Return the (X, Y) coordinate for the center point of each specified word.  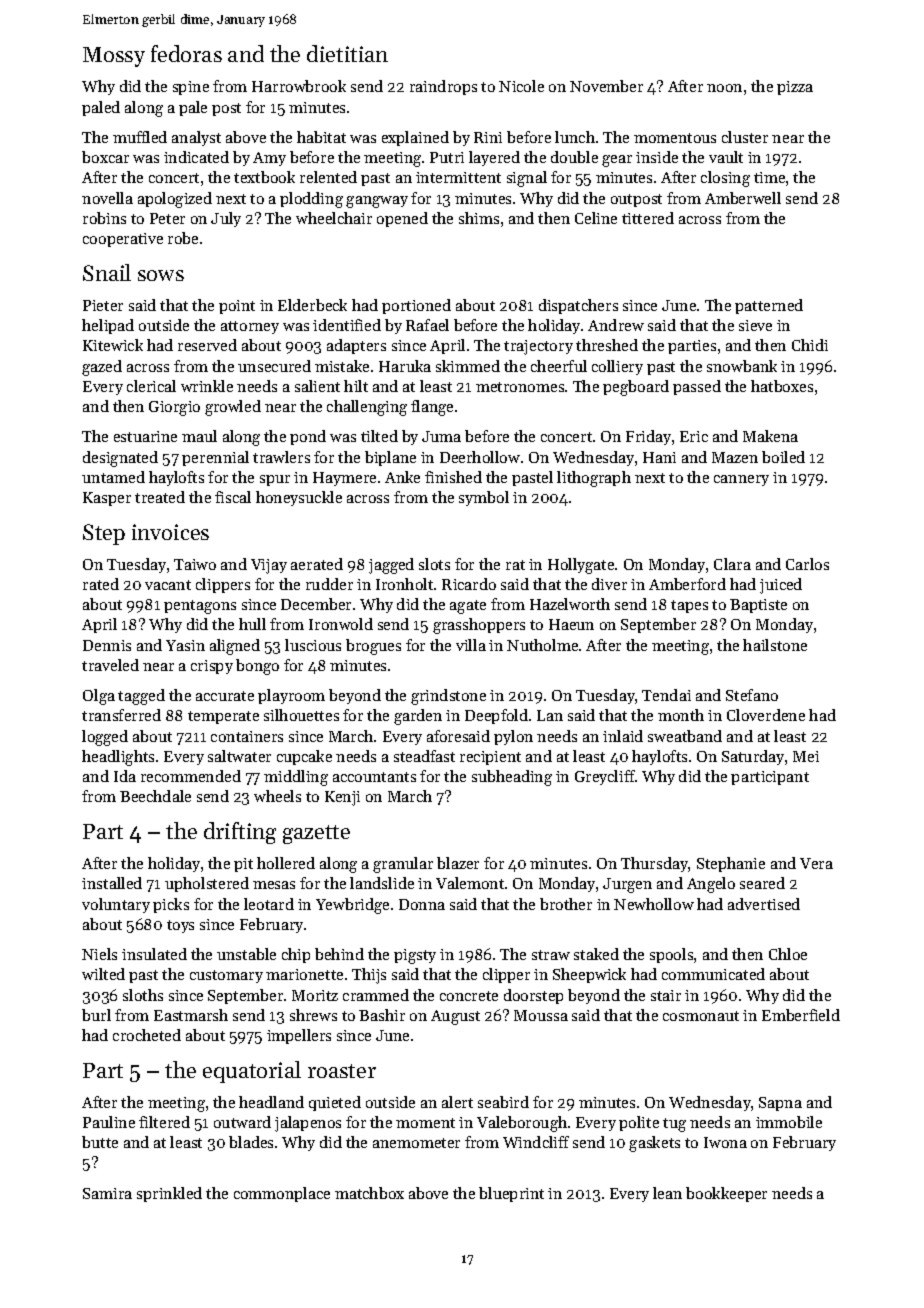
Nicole (521, 86)
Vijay (269, 566)
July (226, 219)
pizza (795, 88)
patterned (769, 306)
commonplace (282, 1194)
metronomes (520, 387)
